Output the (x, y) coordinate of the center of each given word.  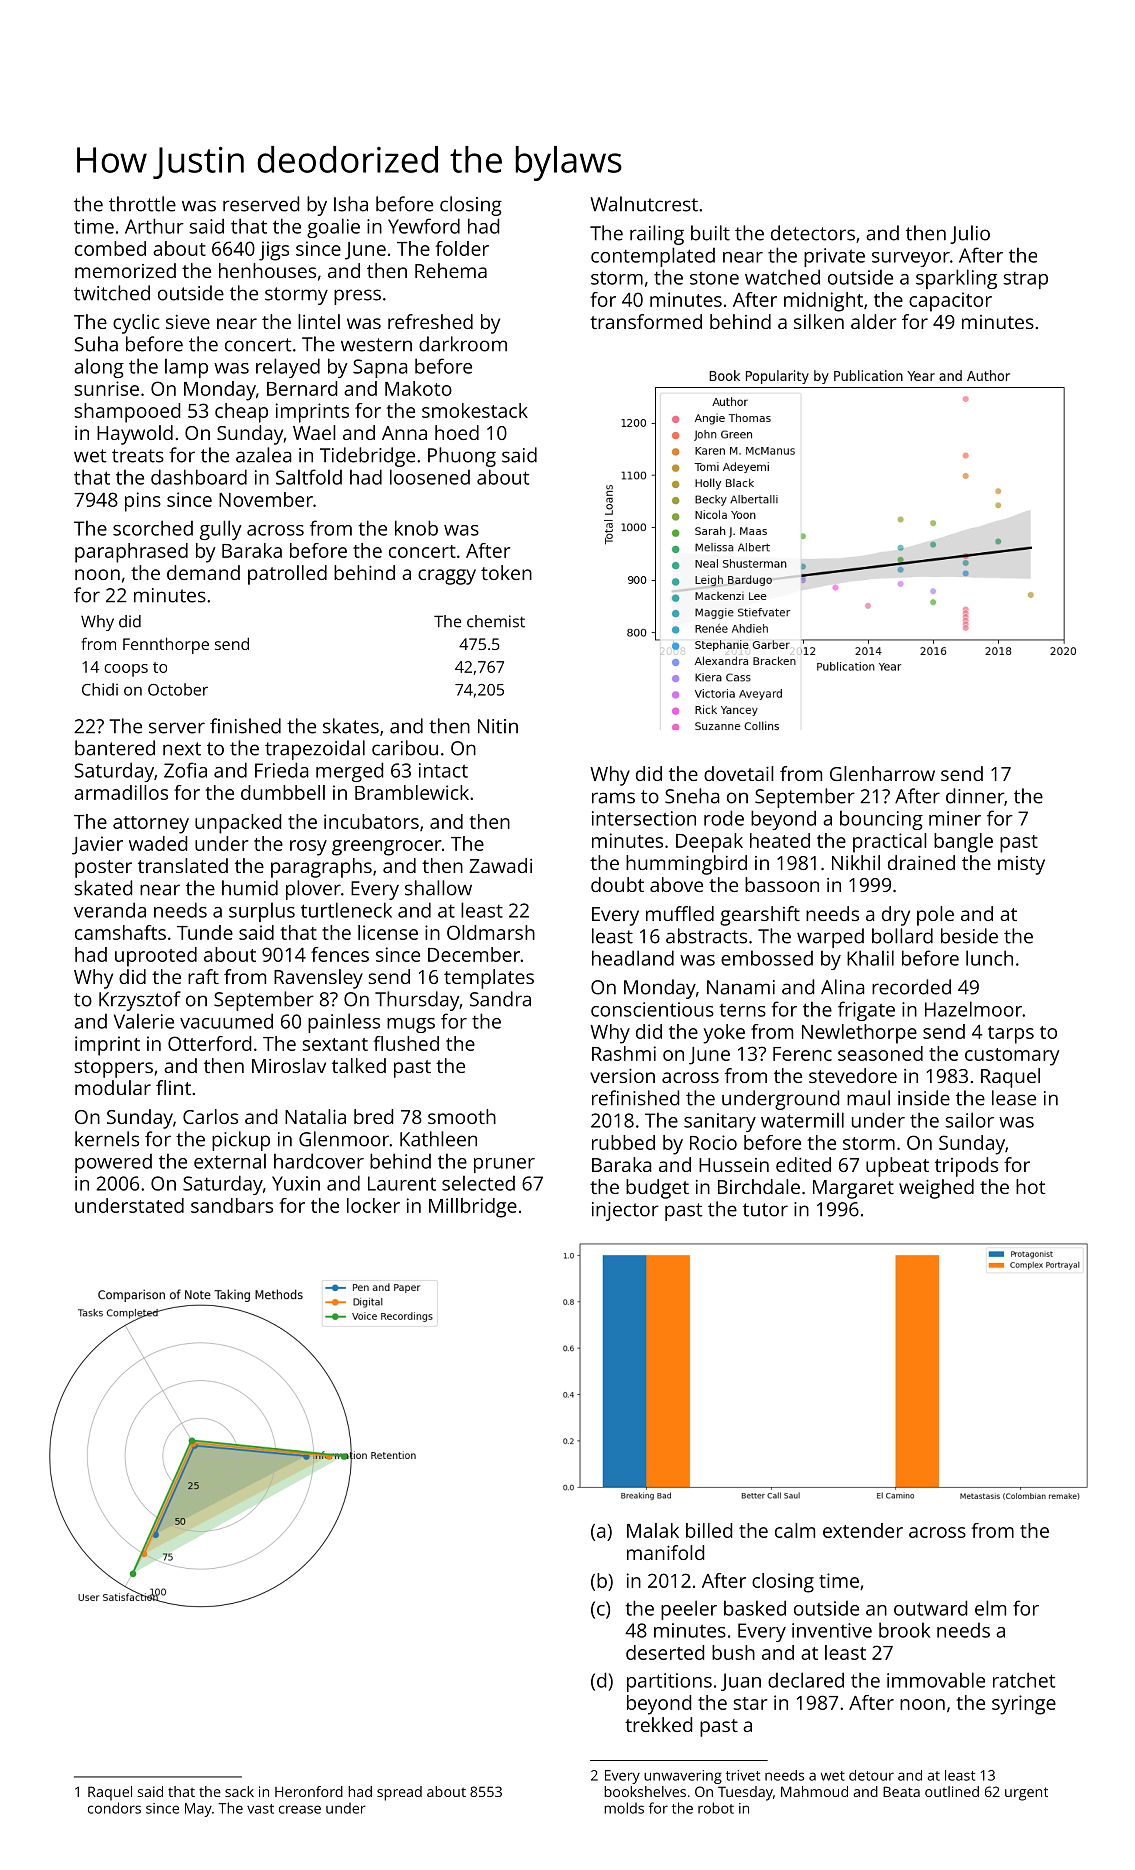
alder (874, 321)
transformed (646, 321)
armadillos (121, 792)
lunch (989, 958)
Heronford (309, 1791)
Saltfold (309, 477)
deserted (665, 1652)
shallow (438, 888)
